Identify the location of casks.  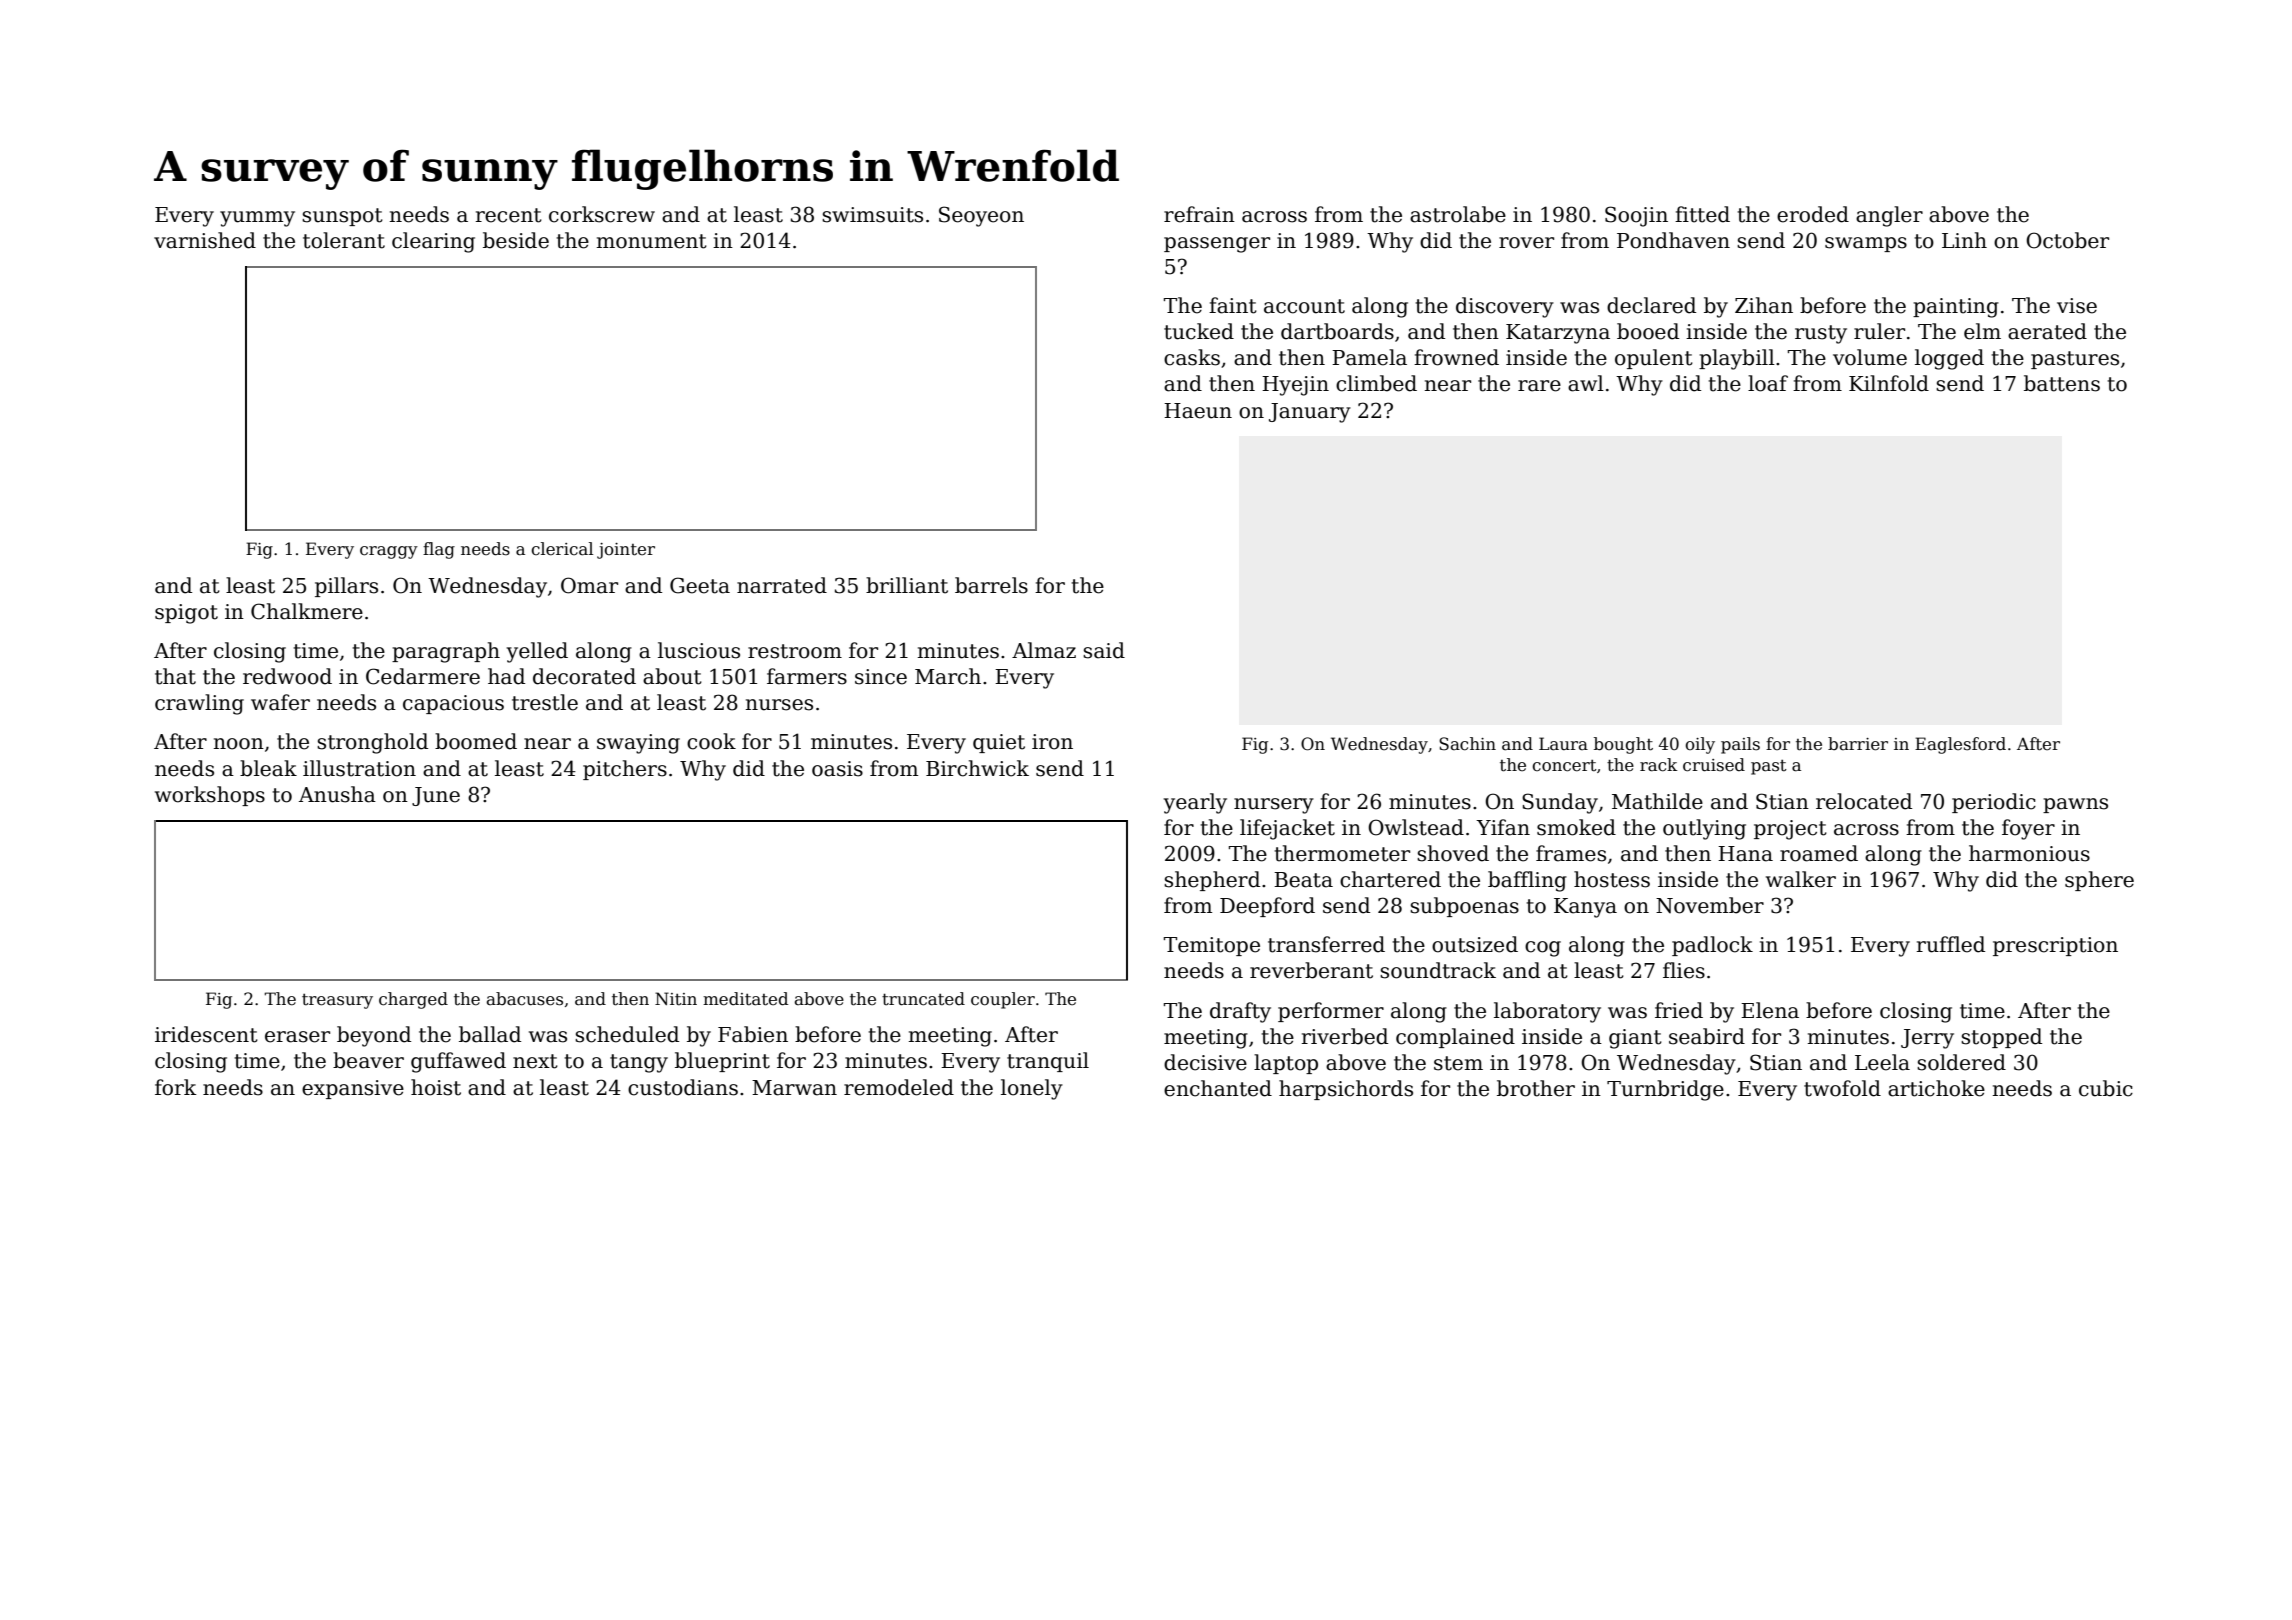
(1192, 357).
